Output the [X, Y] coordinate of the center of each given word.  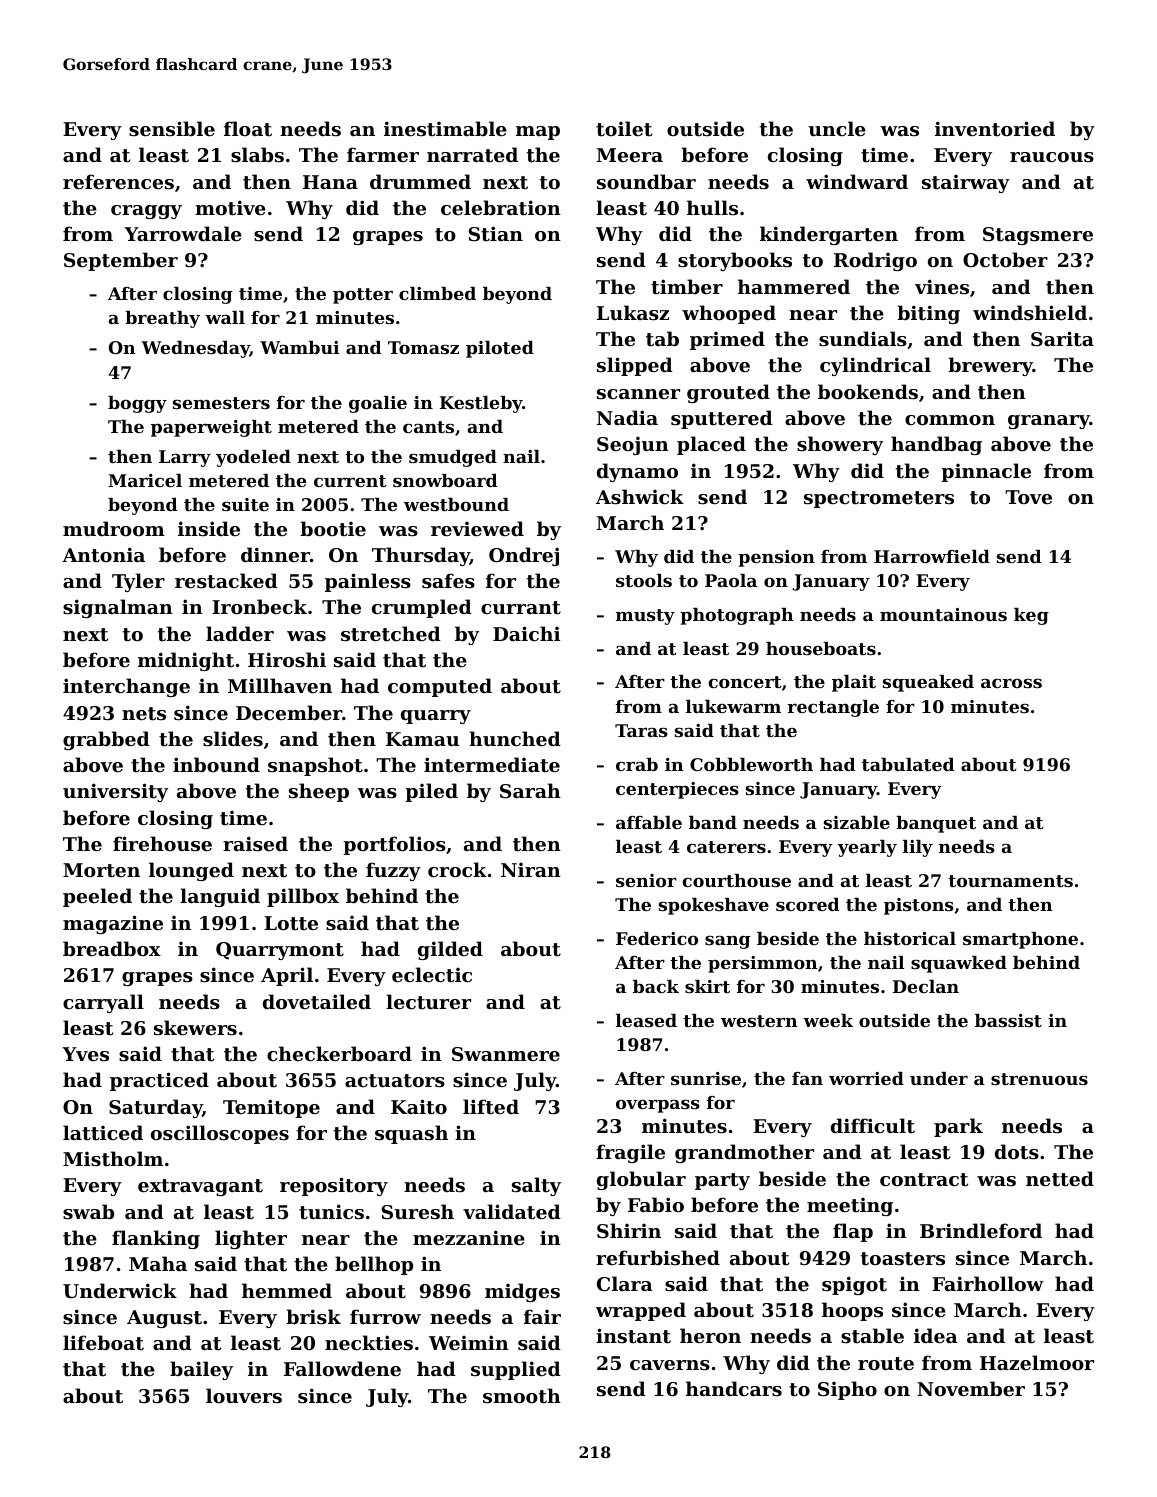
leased [646, 1020]
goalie [378, 404]
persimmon [763, 964]
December [289, 712]
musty [645, 617]
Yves [85, 1054]
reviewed [477, 528]
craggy [146, 212]
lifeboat [103, 1343]
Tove [1028, 497]
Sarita [1062, 339]
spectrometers [879, 499]
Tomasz [423, 347]
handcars [734, 1388]
